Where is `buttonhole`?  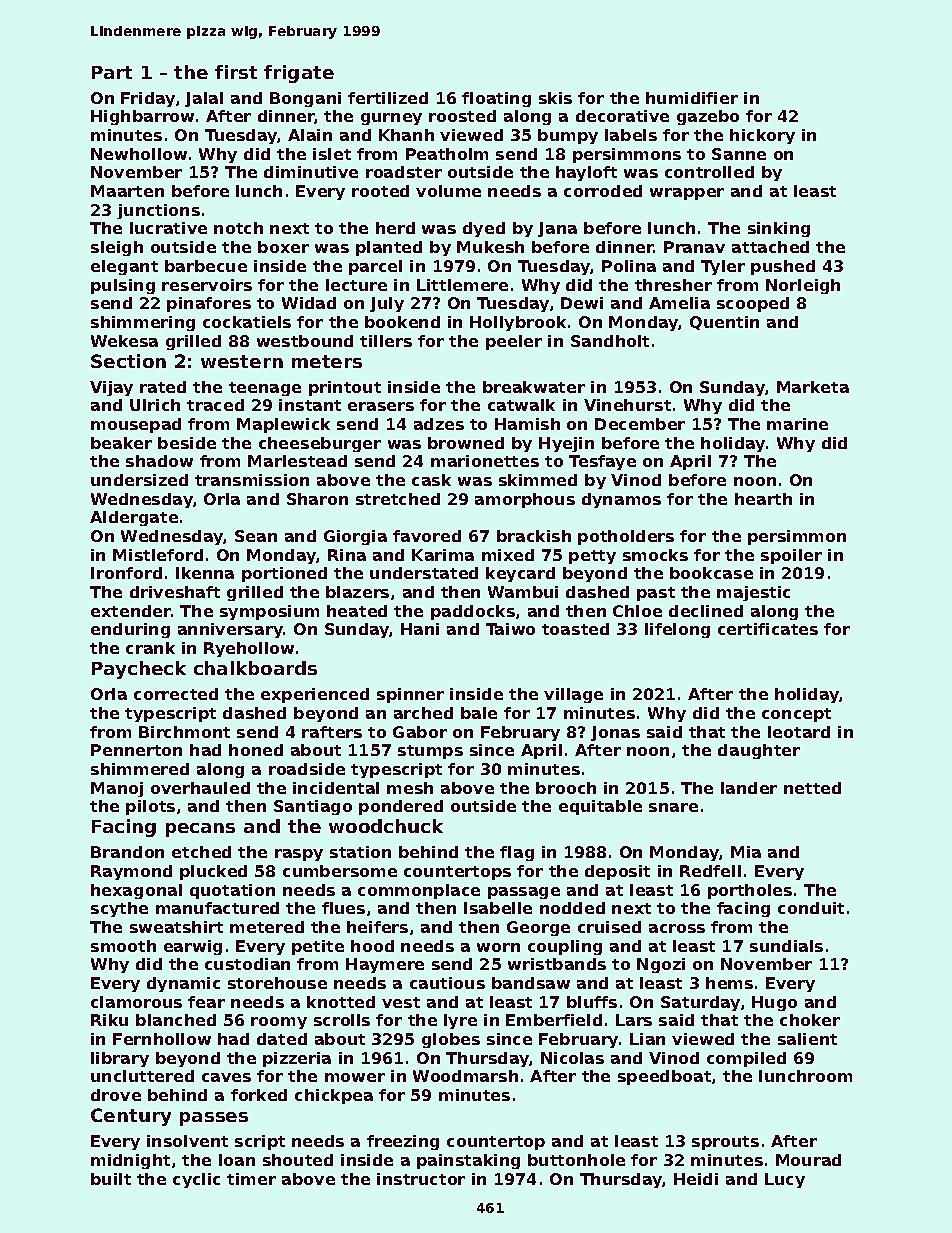 buttonhole is located at coordinates (576, 1160).
